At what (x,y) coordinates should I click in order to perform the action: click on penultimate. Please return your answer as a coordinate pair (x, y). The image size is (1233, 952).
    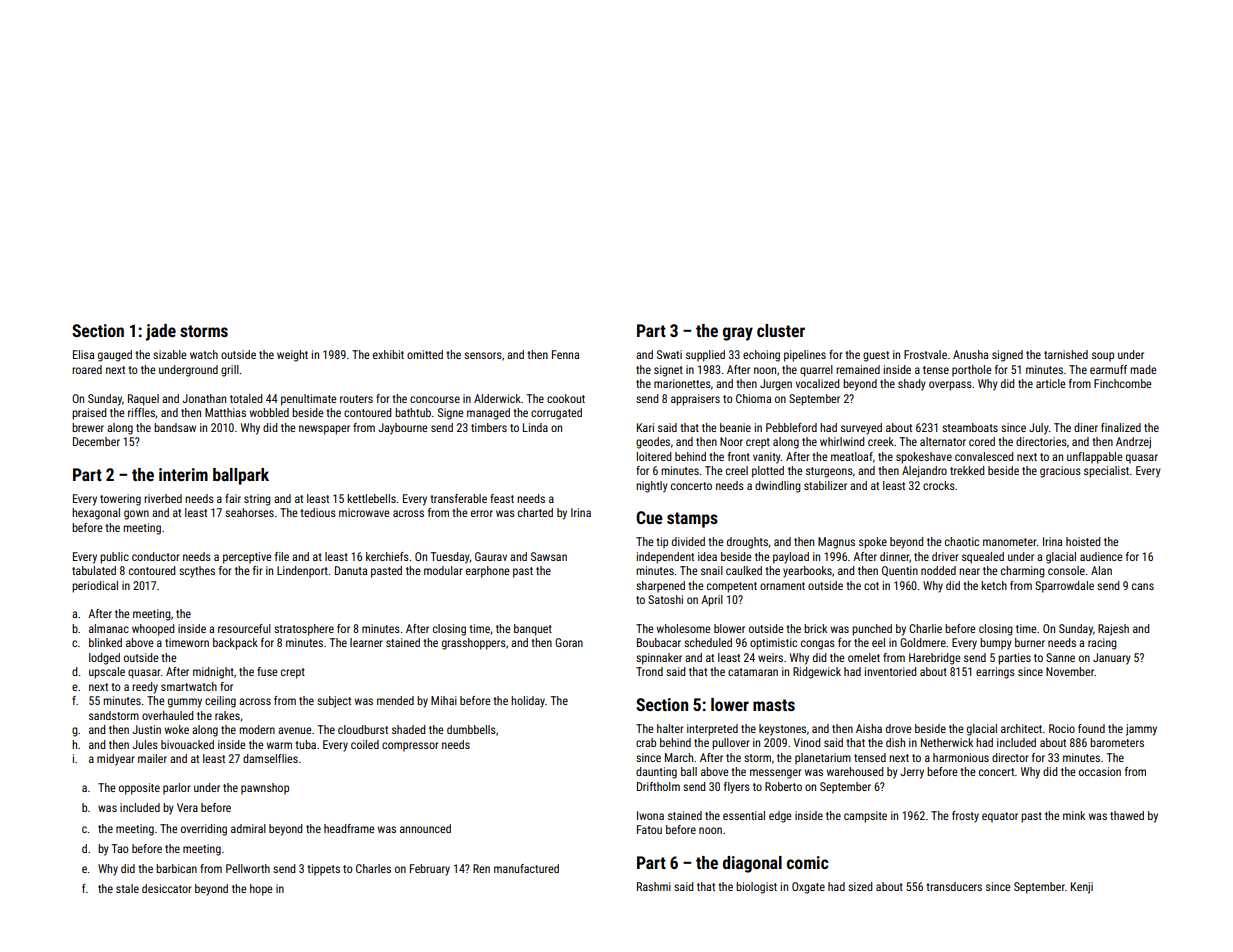
    Looking at the image, I should click on (309, 400).
